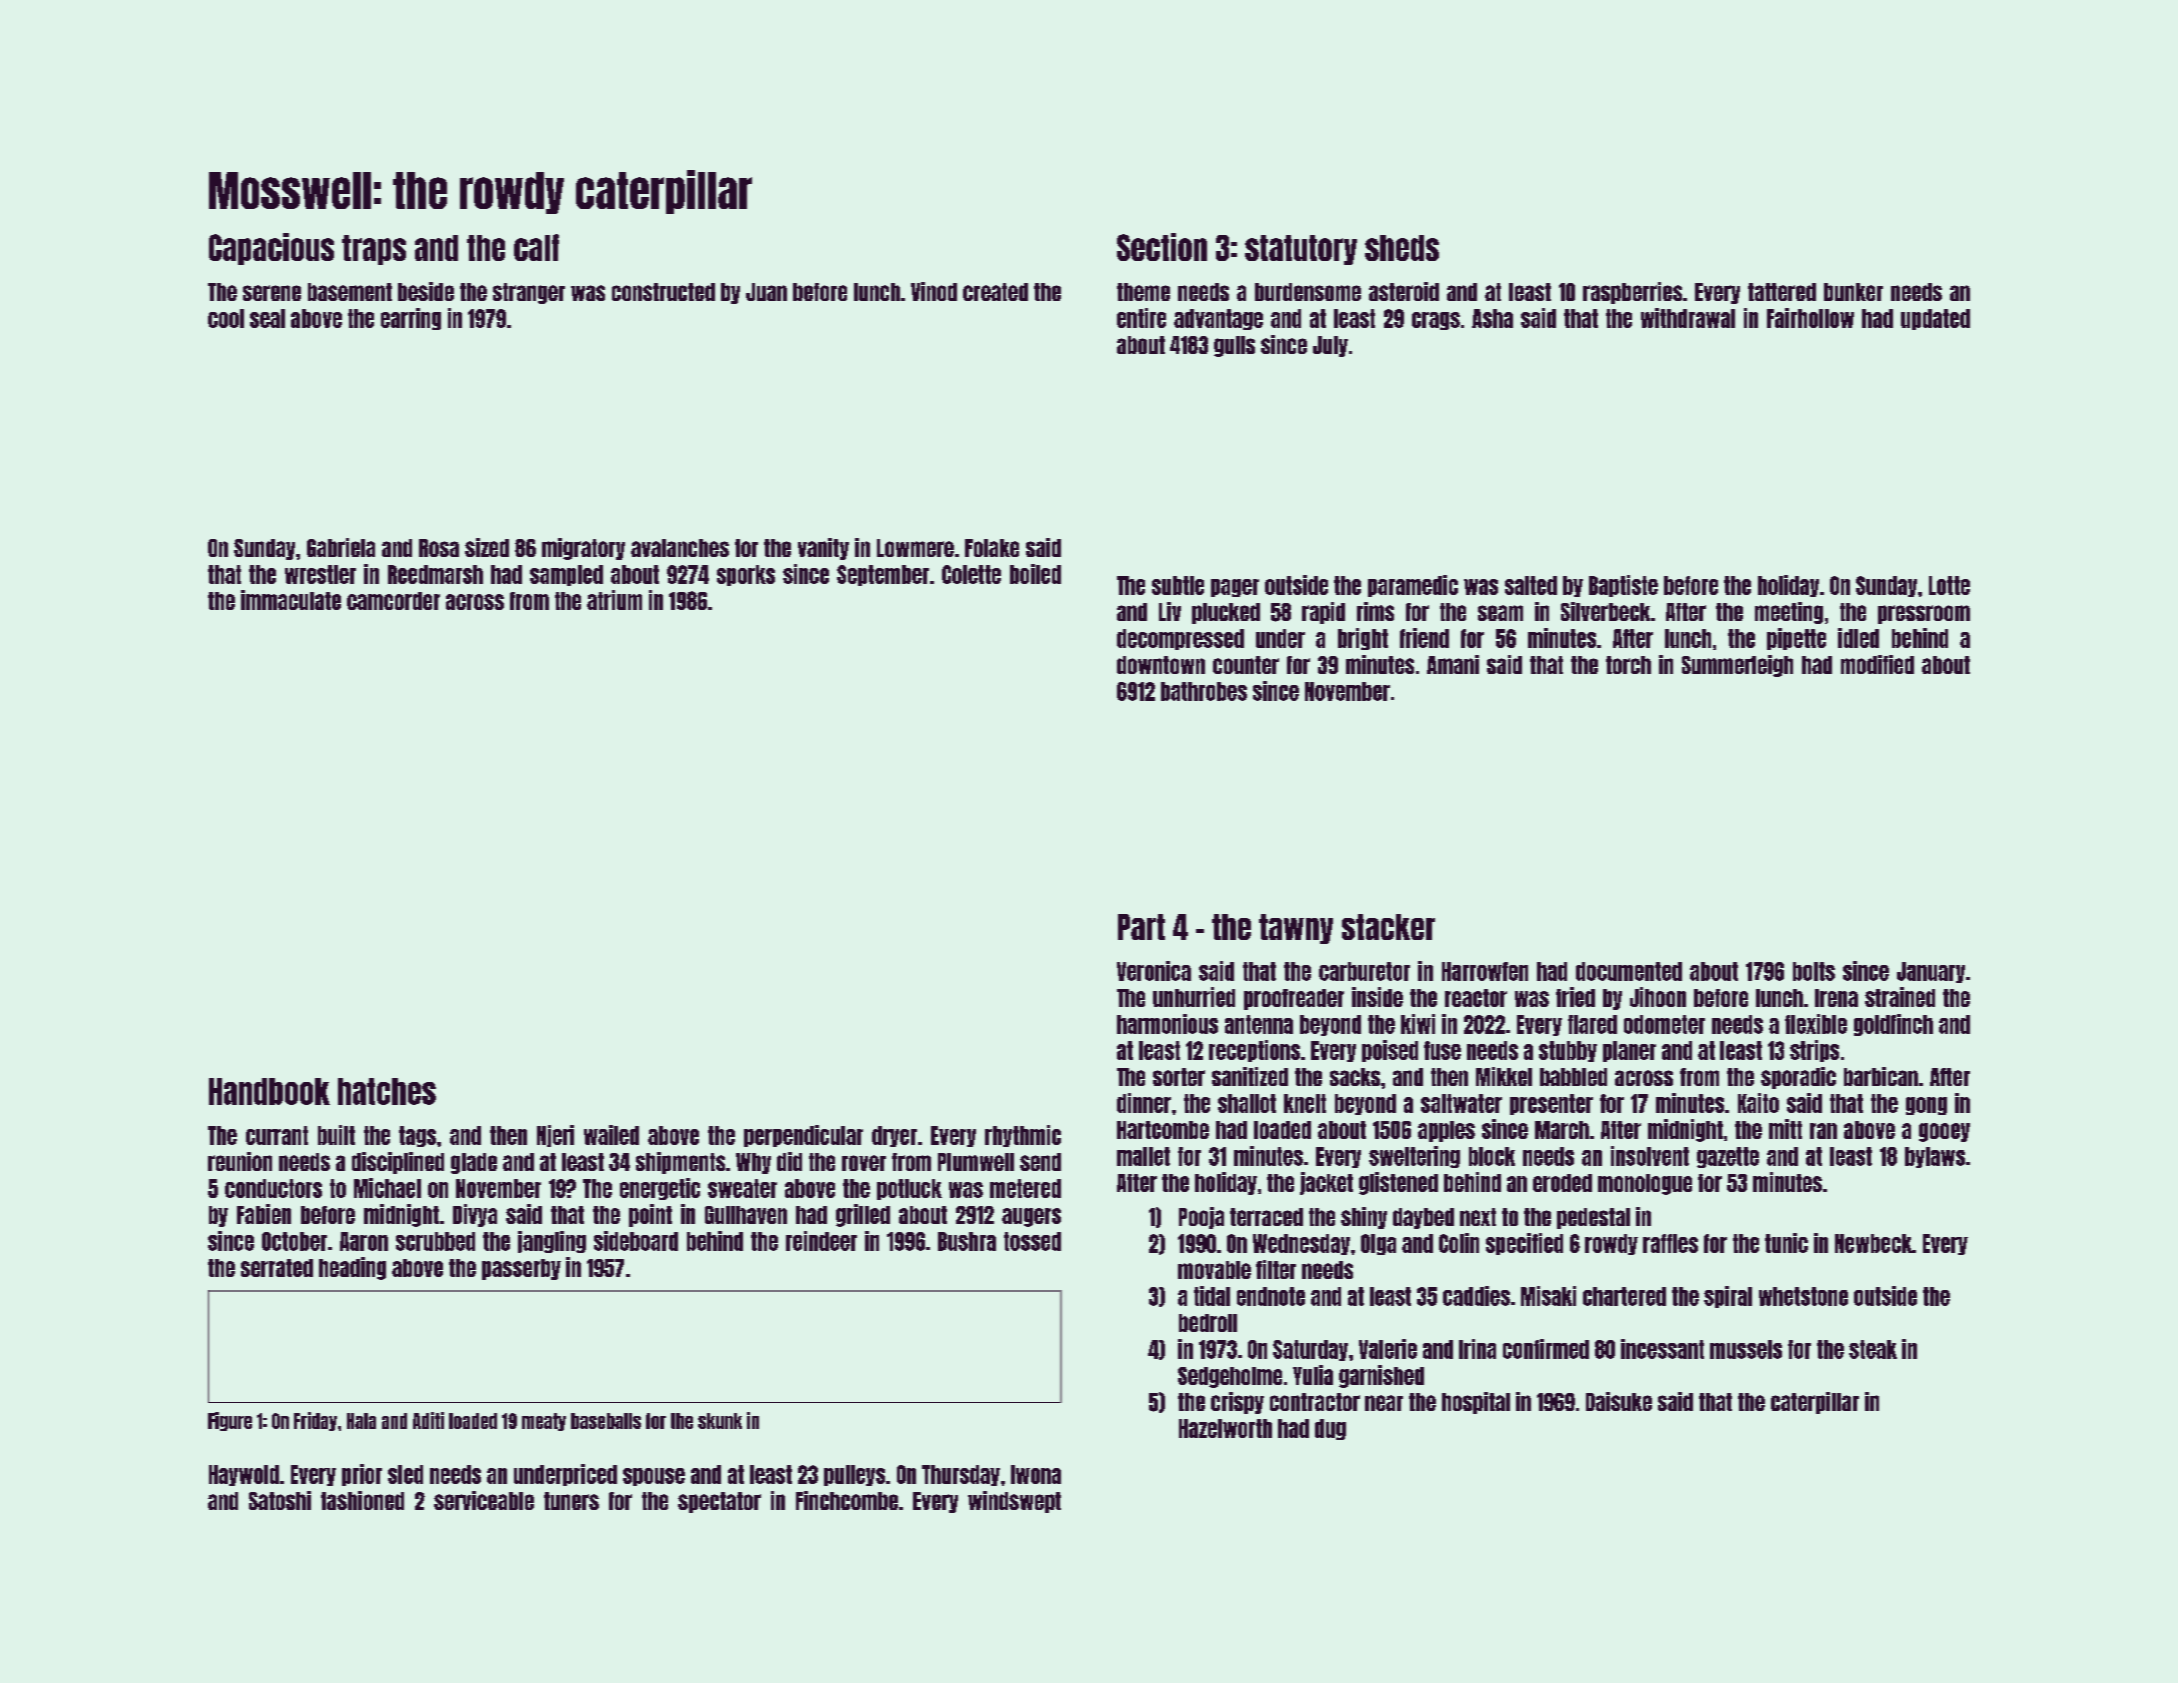 The height and width of the screenshot is (1683, 2178). I want to click on hatches, so click(387, 1091).
